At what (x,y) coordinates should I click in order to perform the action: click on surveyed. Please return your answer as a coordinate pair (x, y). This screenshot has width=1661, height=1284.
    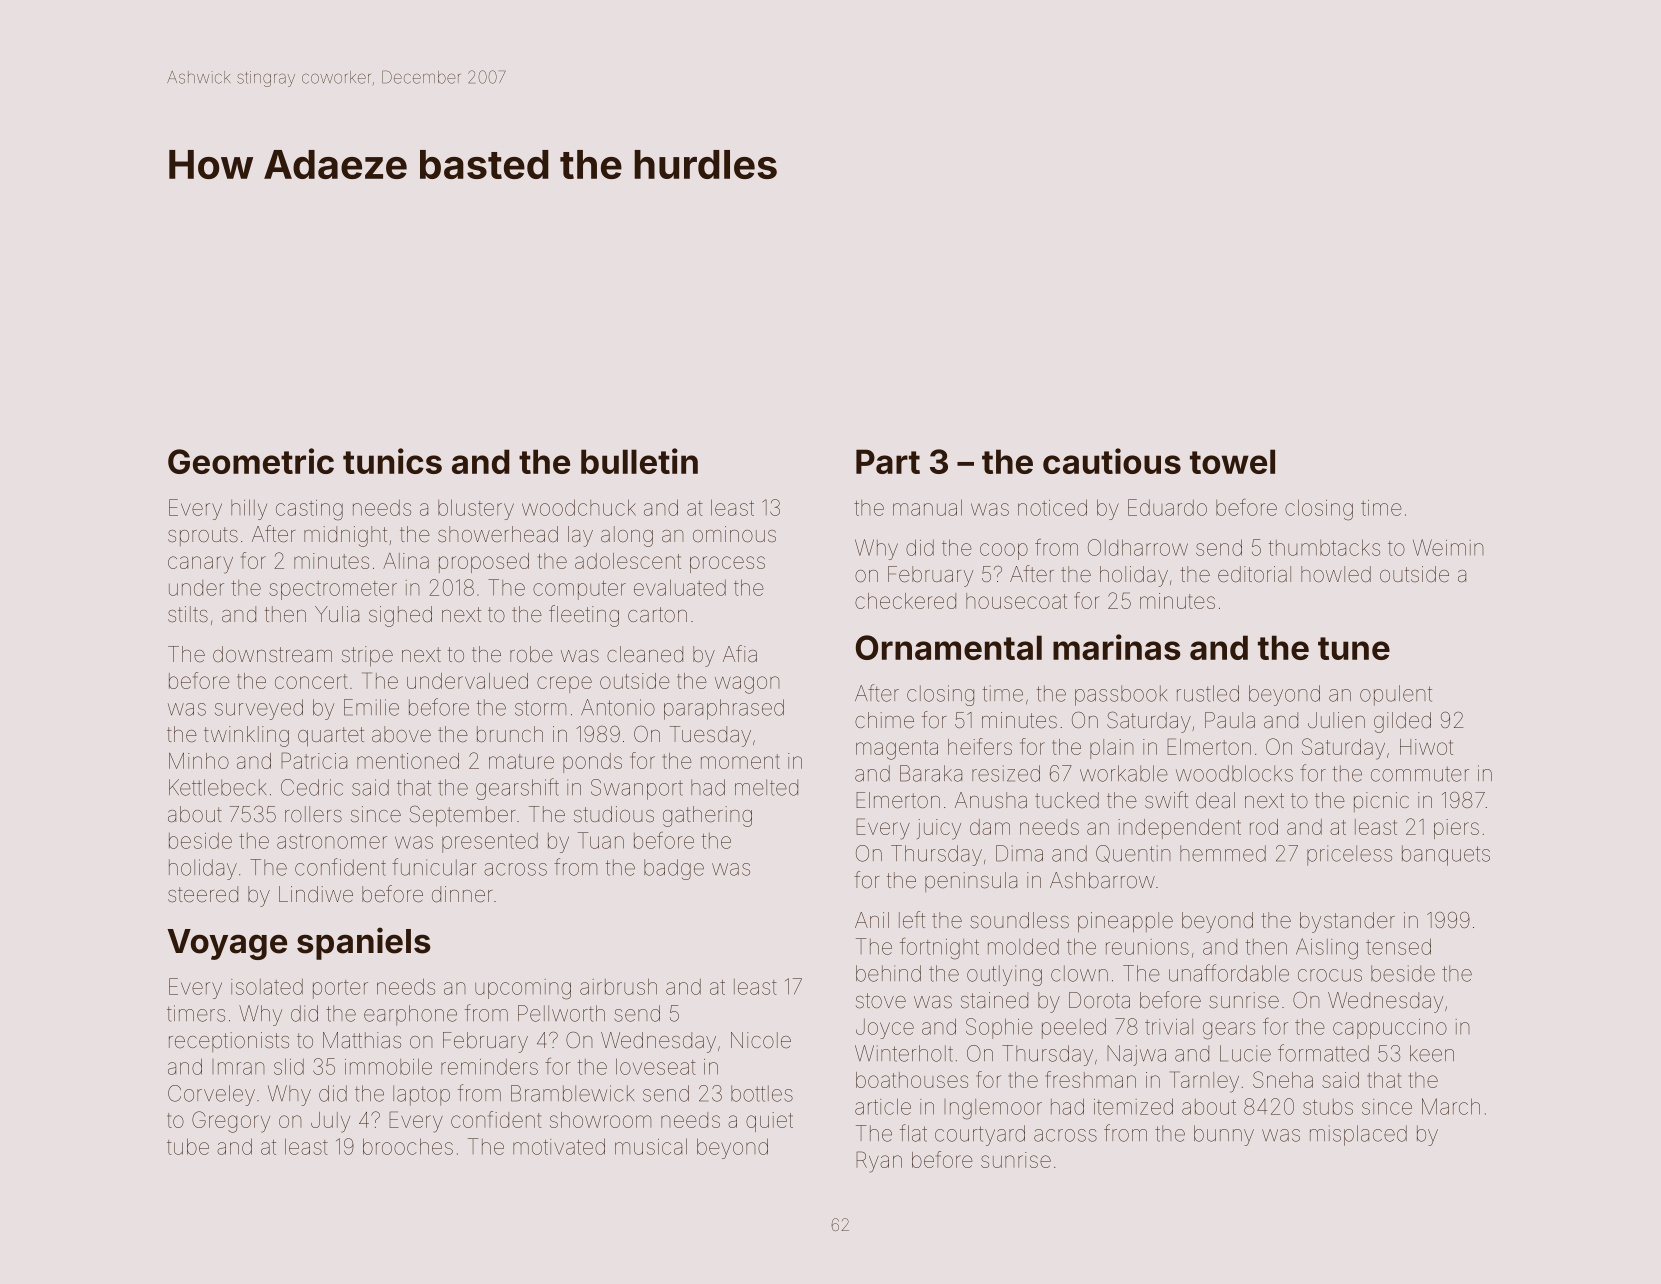
    Looking at the image, I should click on (259, 709).
